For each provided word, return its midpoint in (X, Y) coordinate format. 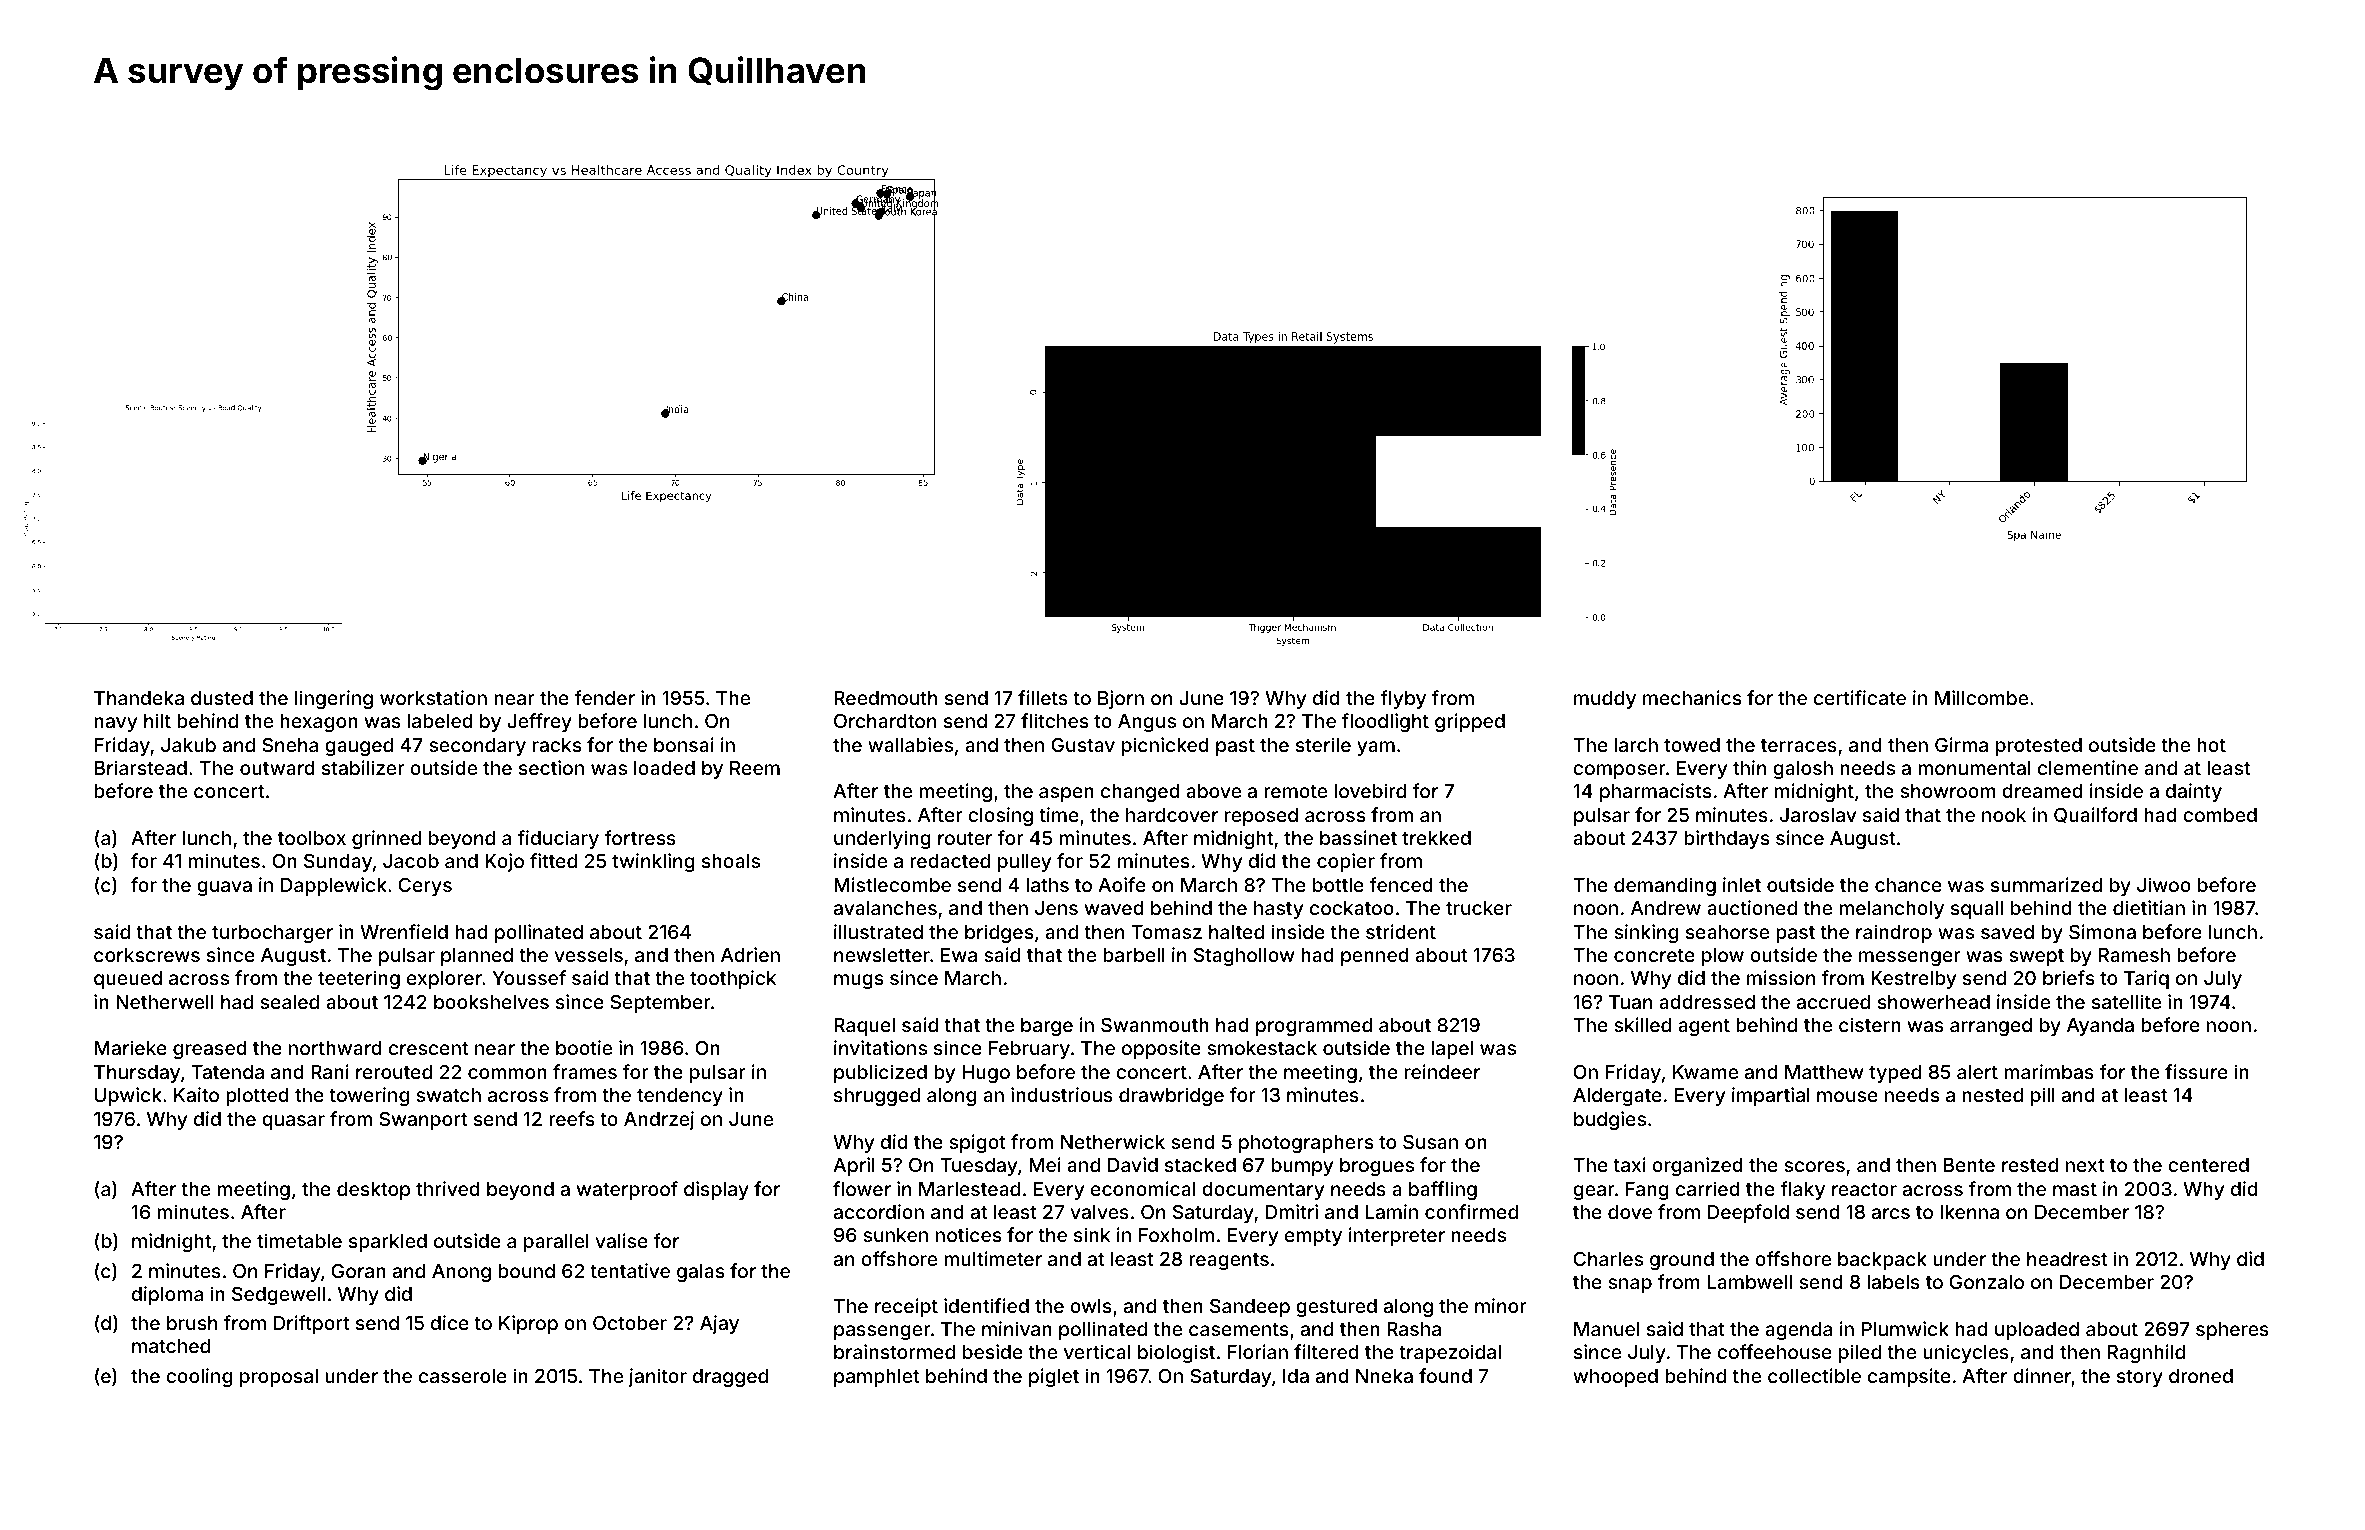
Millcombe (1981, 697)
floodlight (1385, 722)
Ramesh (2134, 955)
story (2140, 1378)
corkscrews (147, 955)
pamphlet (876, 1378)
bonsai (684, 744)
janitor (657, 1377)
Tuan (1630, 1002)
